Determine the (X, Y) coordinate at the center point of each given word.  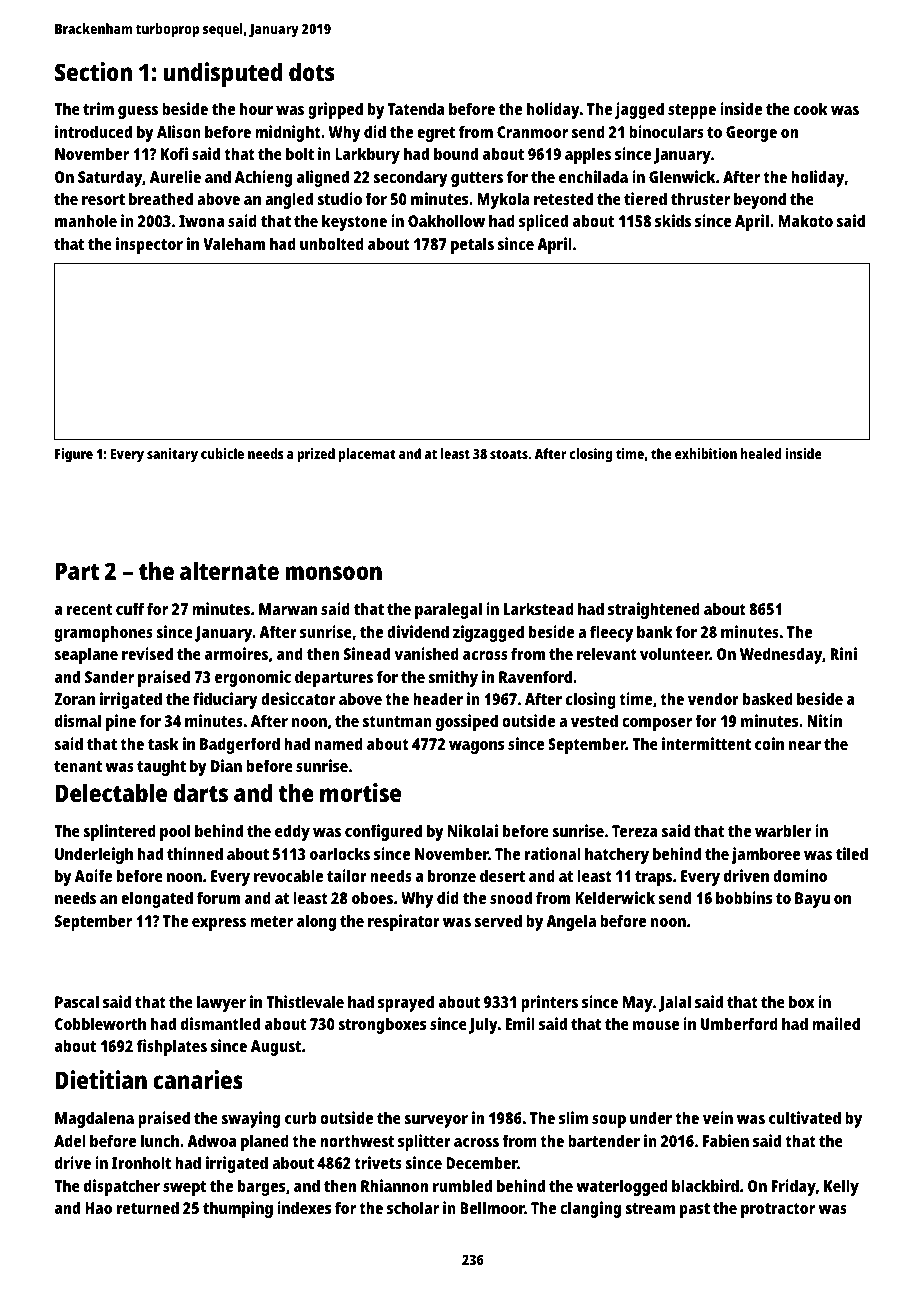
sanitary (172, 455)
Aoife (93, 875)
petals (472, 245)
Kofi (174, 153)
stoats (509, 454)
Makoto (805, 220)
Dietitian (101, 1079)
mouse (656, 1025)
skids (673, 220)
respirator (404, 922)
